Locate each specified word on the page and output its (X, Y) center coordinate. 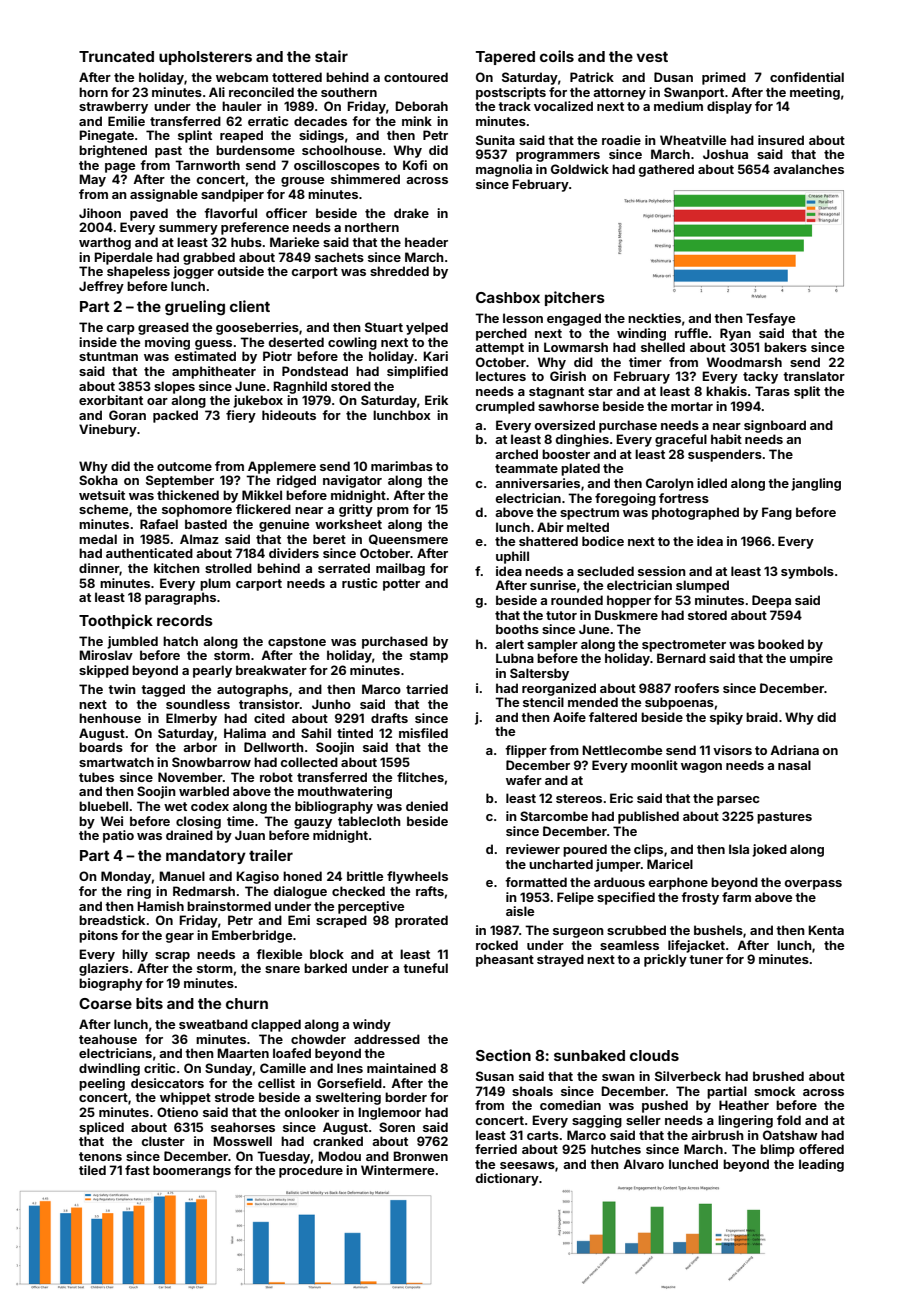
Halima (245, 733)
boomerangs (192, 1171)
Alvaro (643, 1164)
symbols (807, 572)
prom (393, 512)
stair (331, 56)
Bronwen (420, 1156)
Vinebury (108, 430)
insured (781, 140)
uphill (512, 557)
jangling (816, 484)
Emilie (126, 121)
